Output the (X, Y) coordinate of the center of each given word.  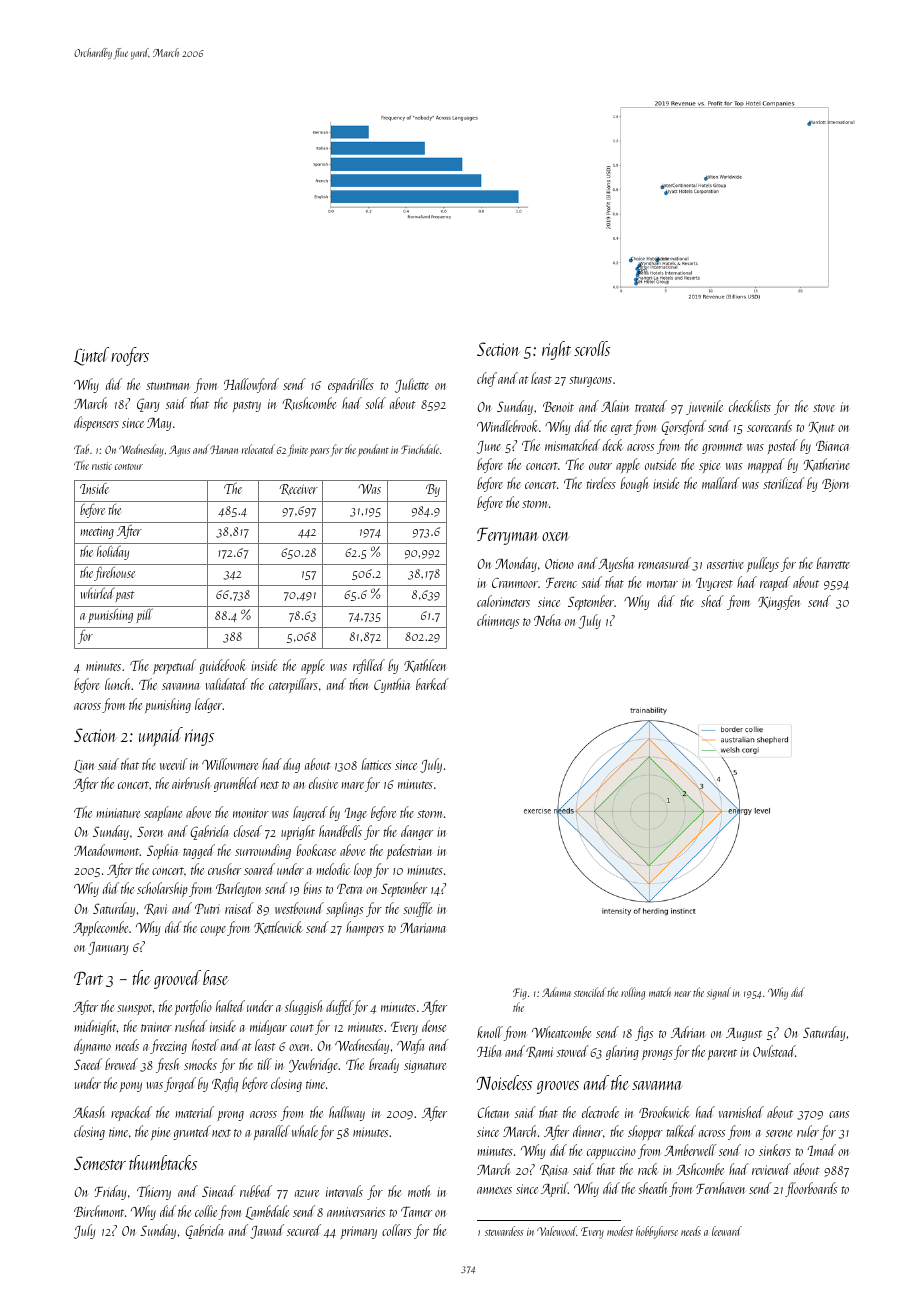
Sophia (162, 851)
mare (352, 785)
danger (417, 832)
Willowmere (230, 764)
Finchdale (420, 449)
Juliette (412, 385)
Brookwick (664, 1112)
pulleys (763, 564)
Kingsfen (779, 602)
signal (719, 993)
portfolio (193, 1007)
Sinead (219, 1191)
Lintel (91, 356)
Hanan (224, 449)
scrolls (592, 348)
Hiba (489, 1051)
